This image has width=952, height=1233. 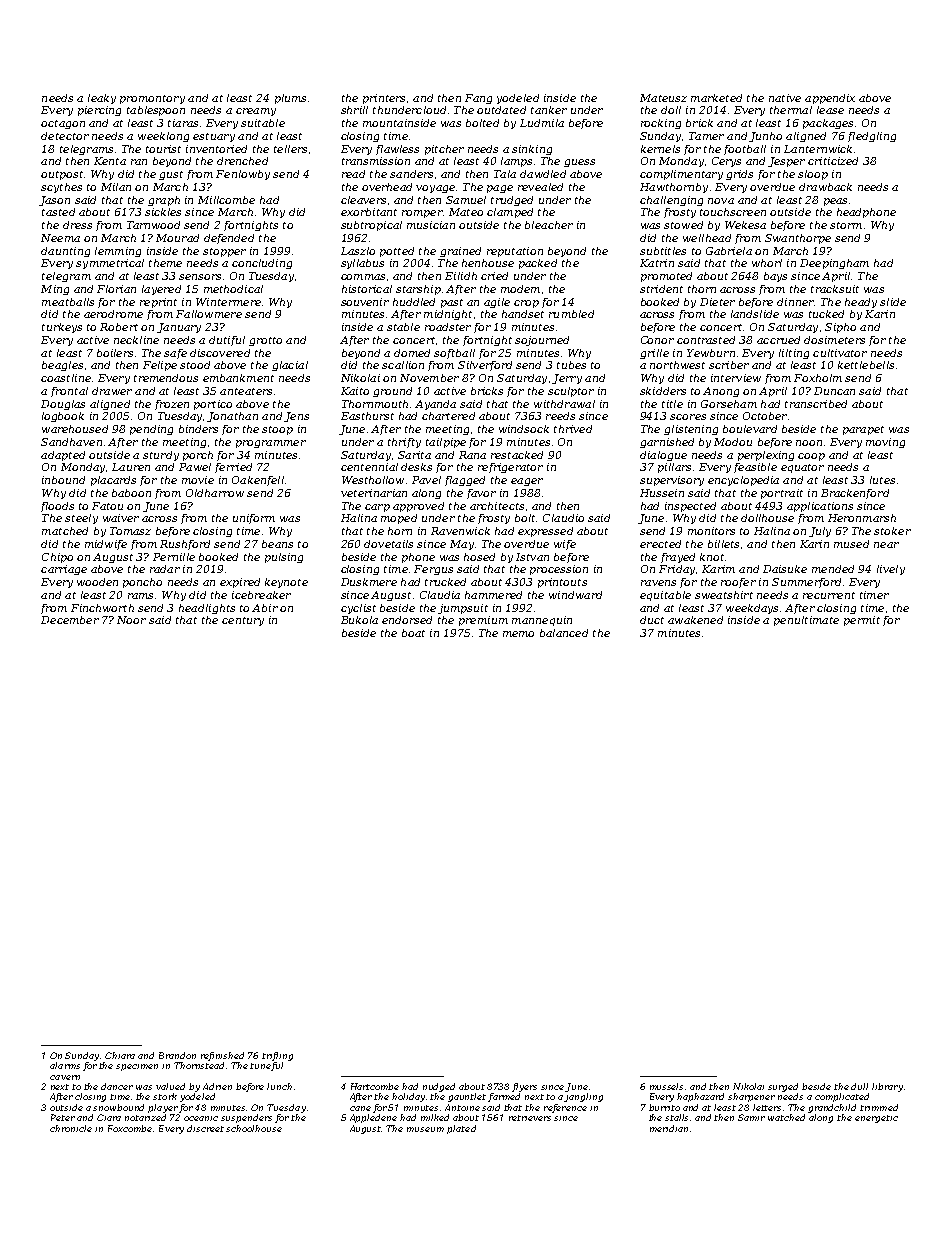 What do you see at coordinates (397, 252) in the image?
I see `potted` at bounding box center [397, 252].
